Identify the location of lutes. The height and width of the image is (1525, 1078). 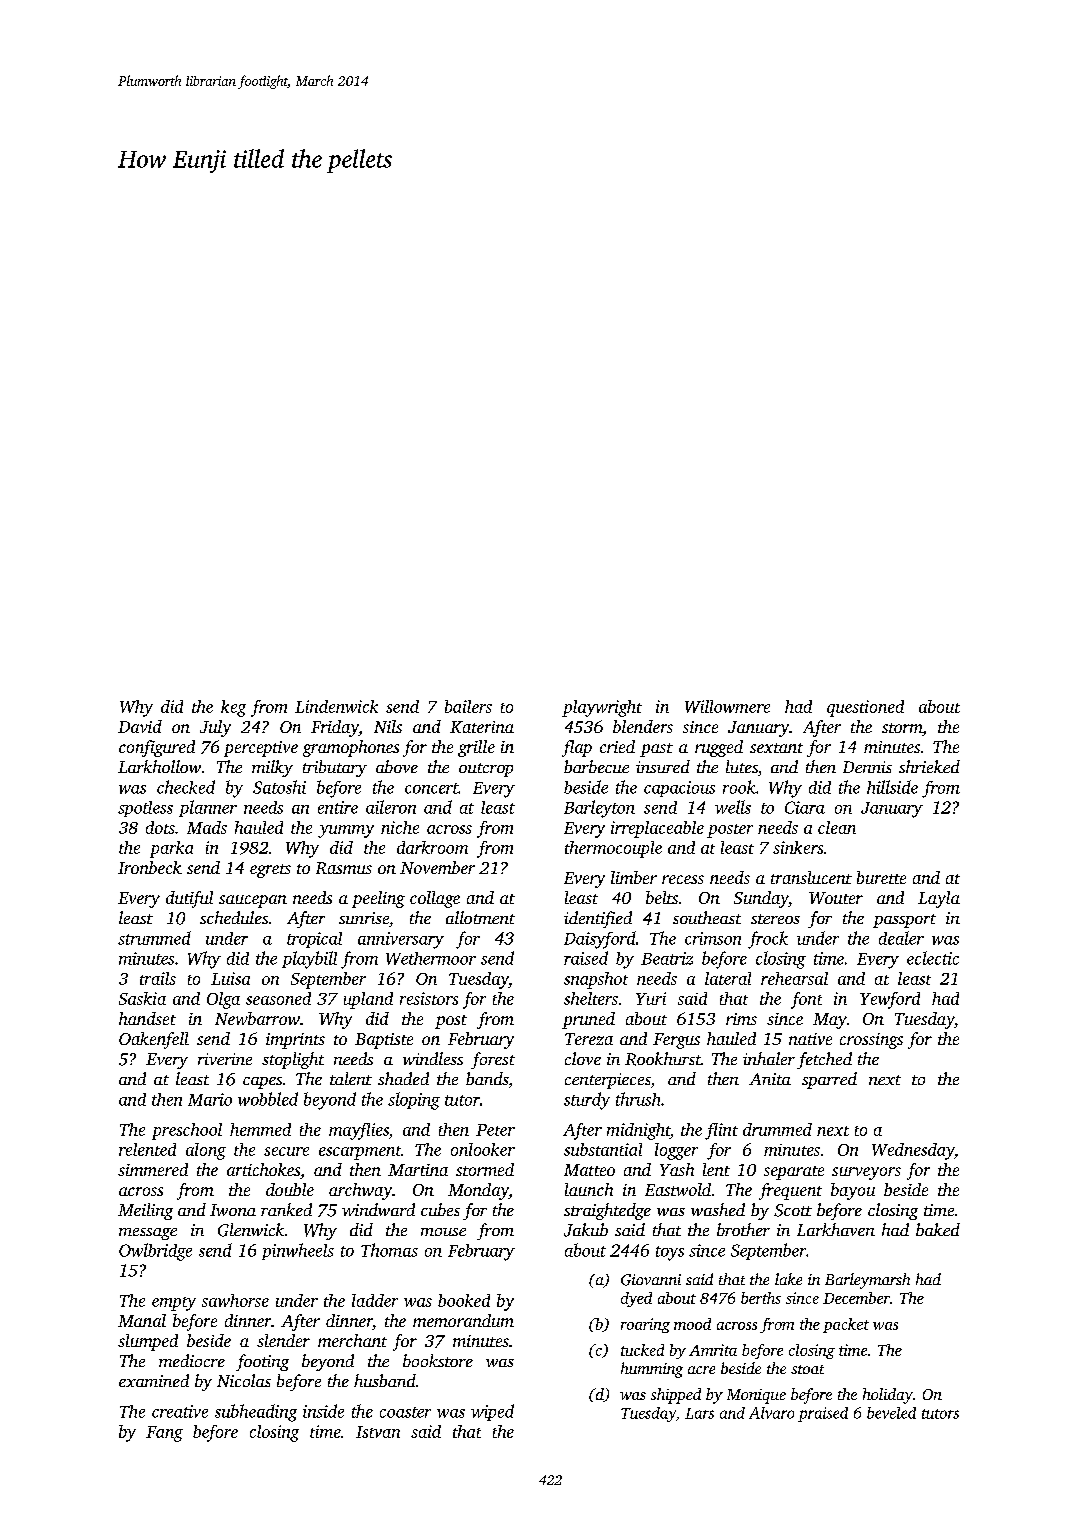
(742, 766).
